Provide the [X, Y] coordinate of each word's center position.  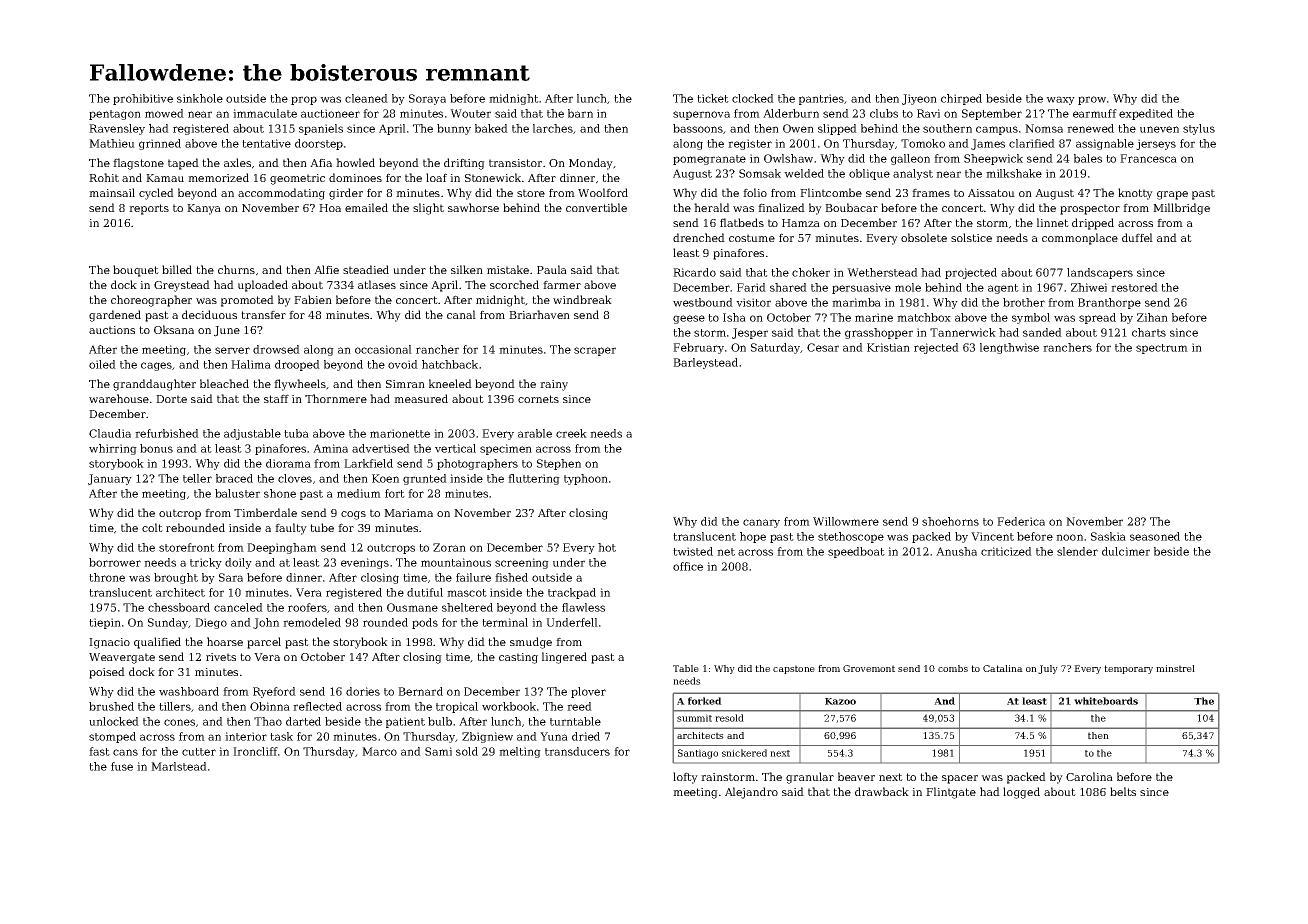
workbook [509, 706]
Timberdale [265, 512]
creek [571, 433]
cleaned [366, 98]
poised [107, 673]
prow [1092, 100]
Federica [1021, 521]
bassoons [698, 128]
